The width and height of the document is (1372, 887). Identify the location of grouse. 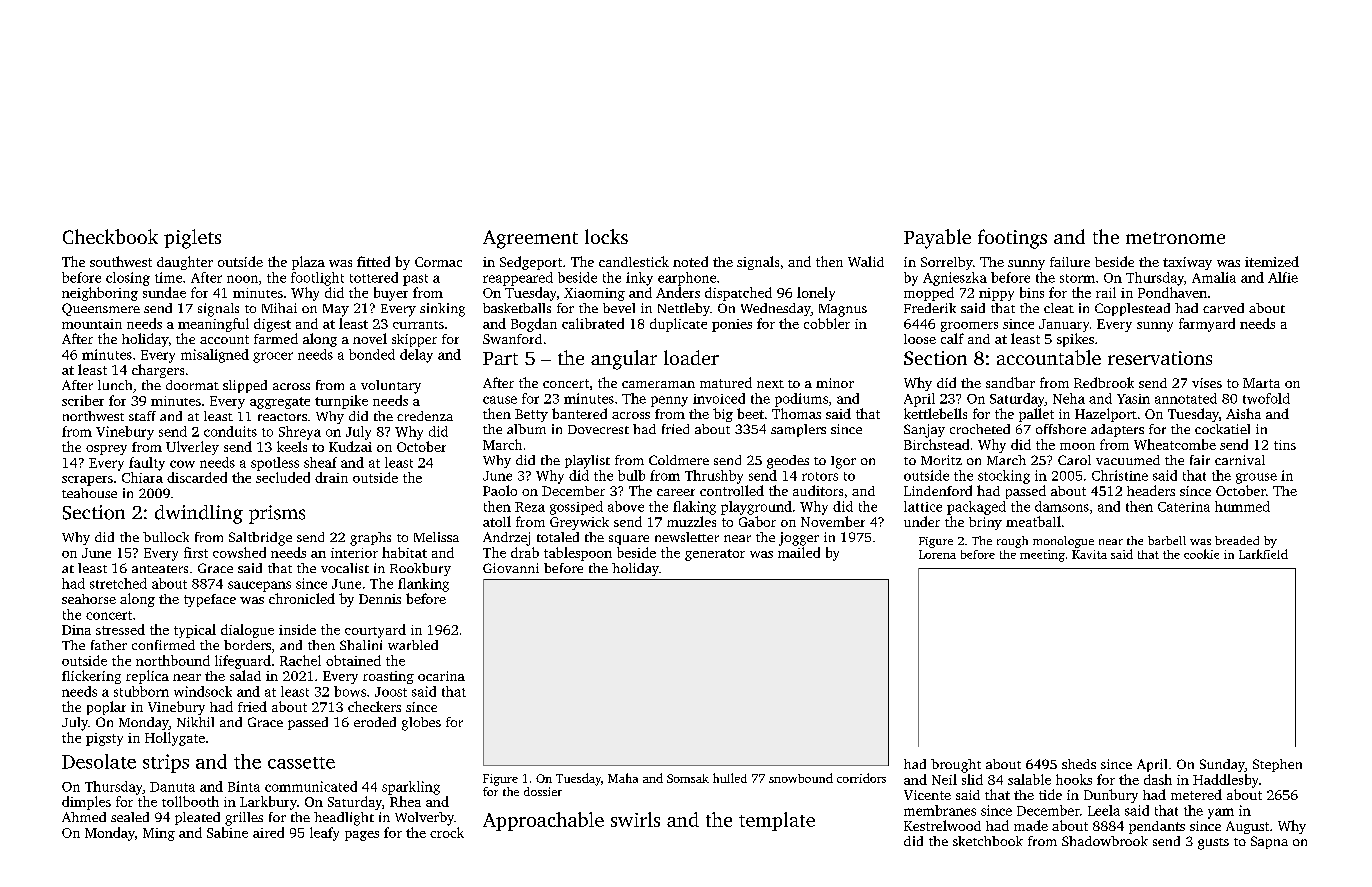
(1256, 478).
